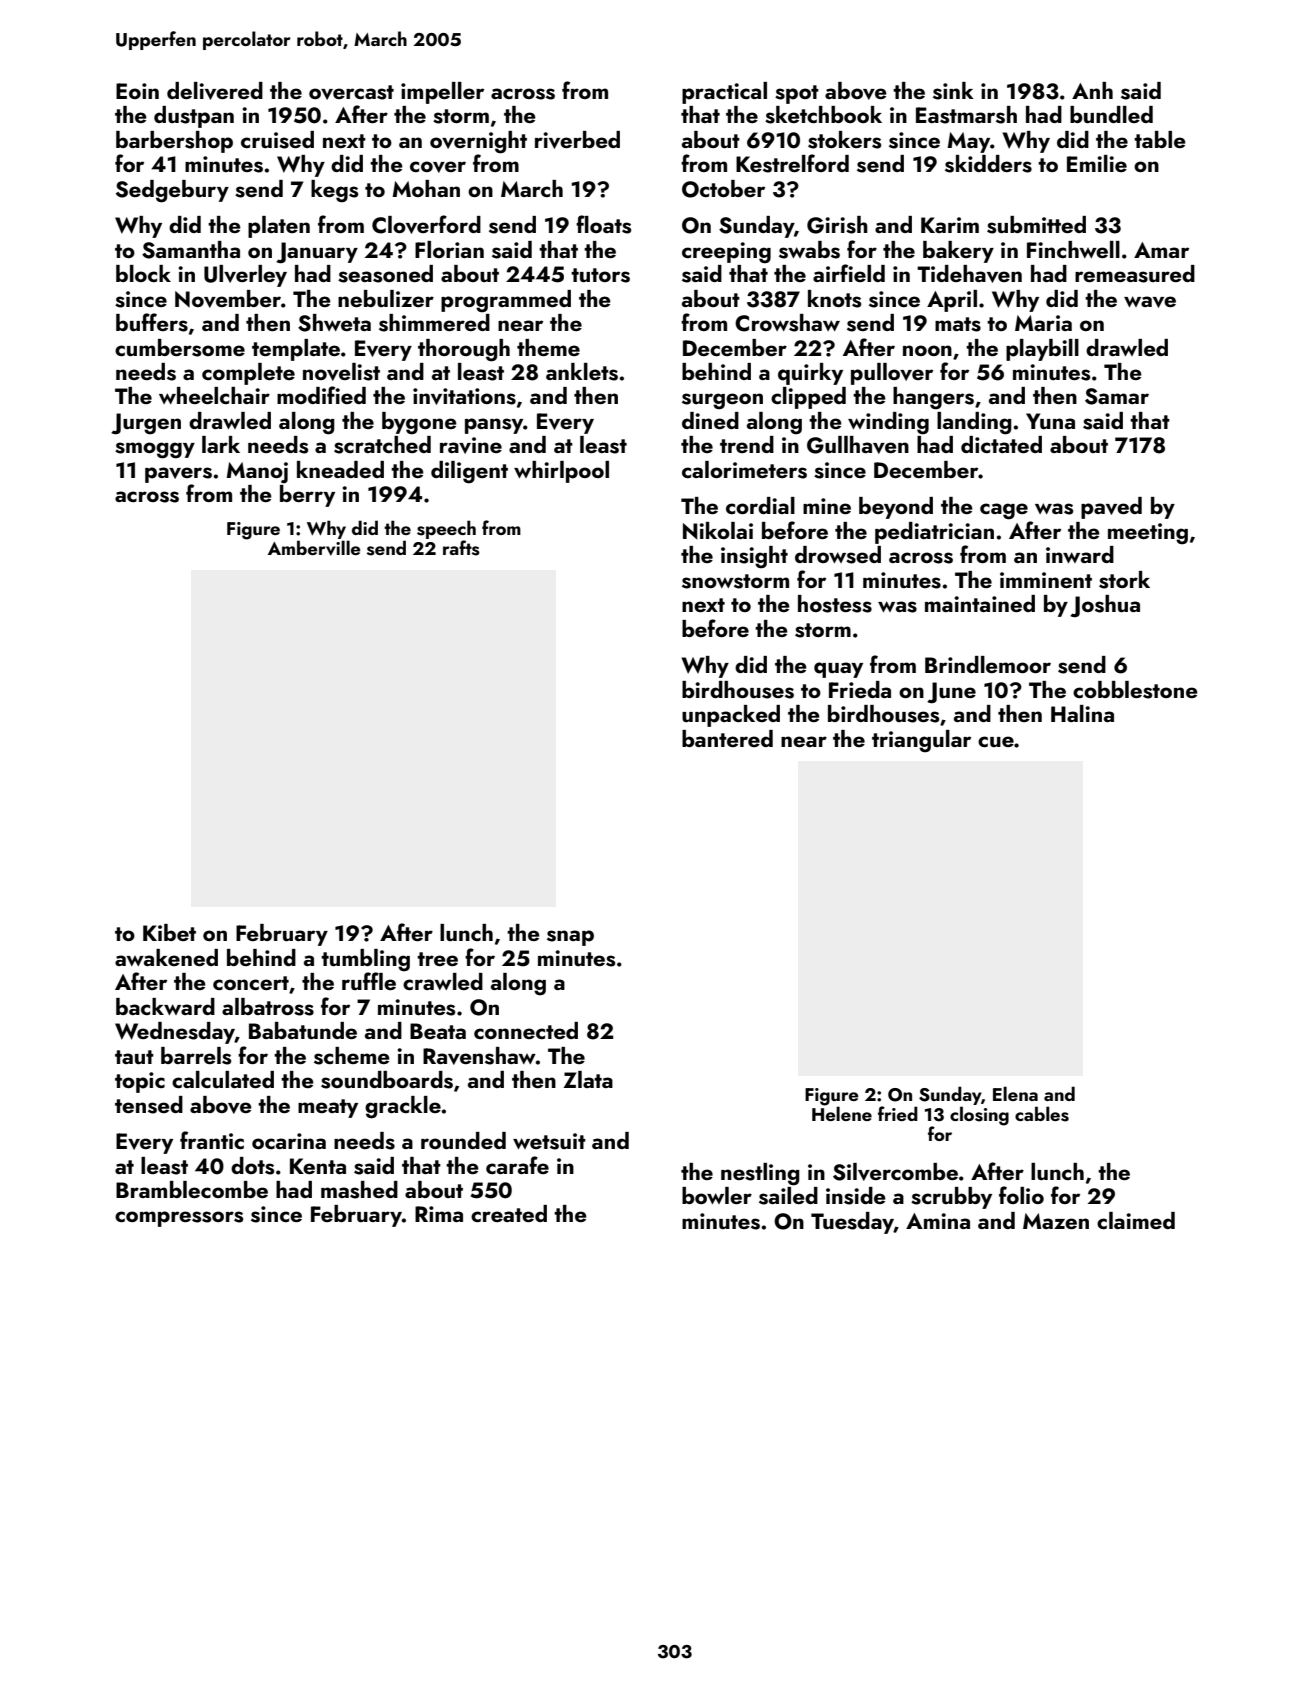  What do you see at coordinates (760, 505) in the page?
I see `cordial` at bounding box center [760, 505].
